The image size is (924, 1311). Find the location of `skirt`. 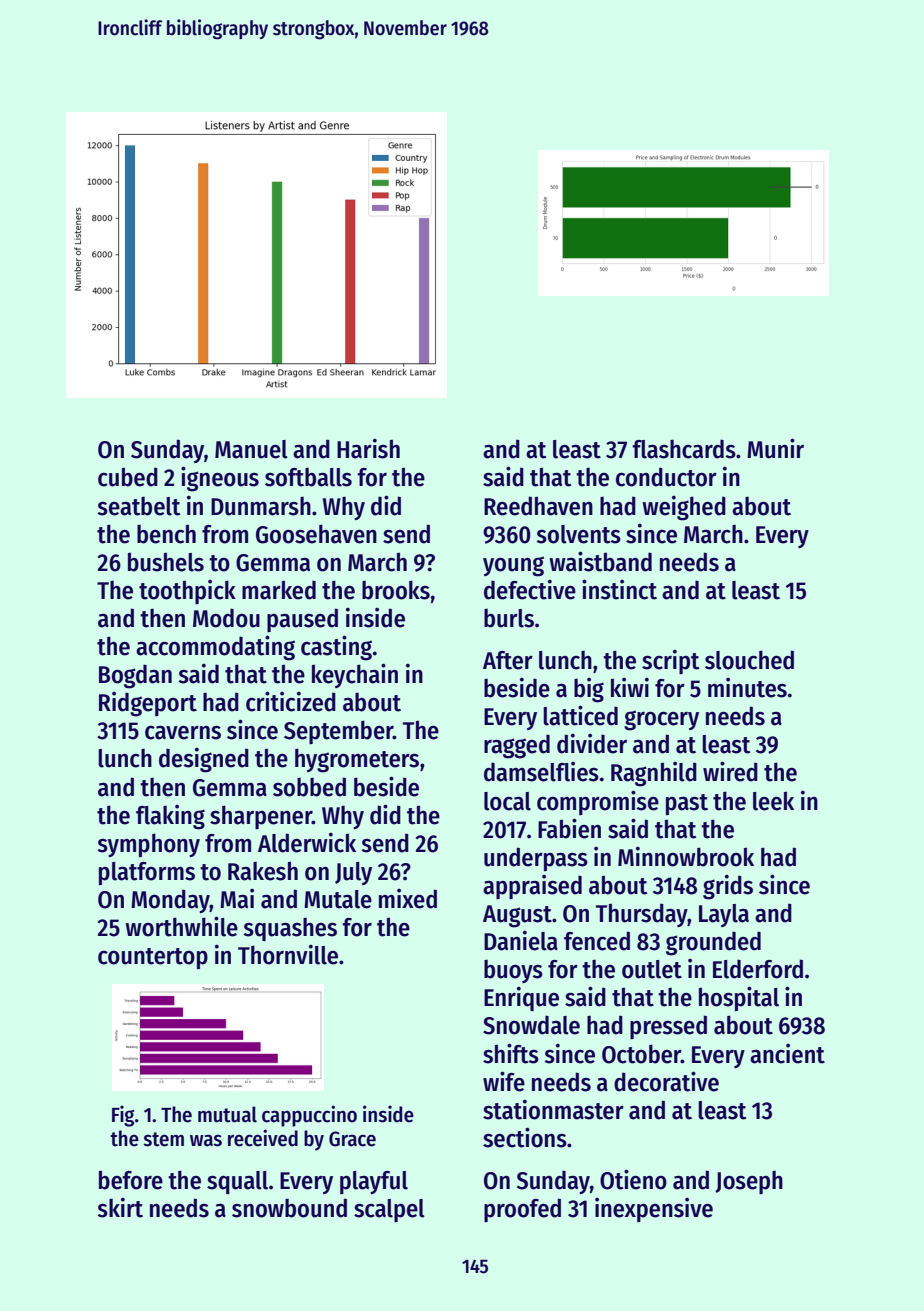

skirt is located at coordinates (120, 1207).
